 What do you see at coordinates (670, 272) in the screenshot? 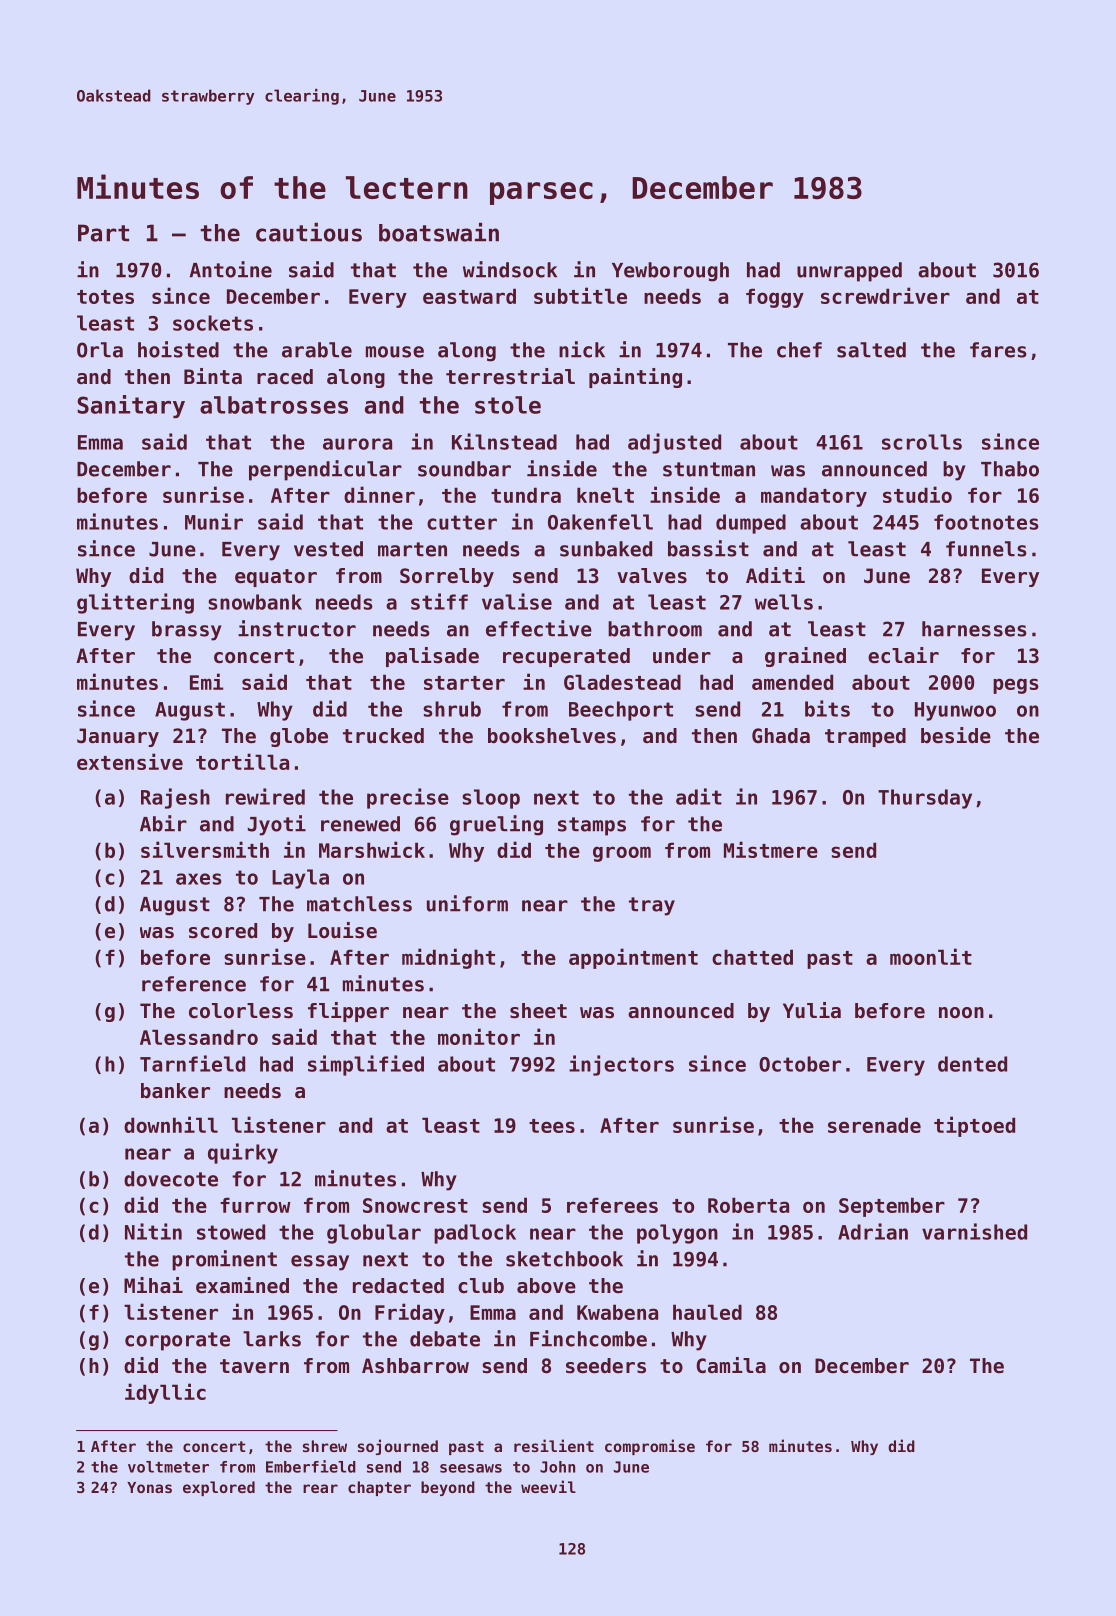
I see `Yewborough` at bounding box center [670, 272].
